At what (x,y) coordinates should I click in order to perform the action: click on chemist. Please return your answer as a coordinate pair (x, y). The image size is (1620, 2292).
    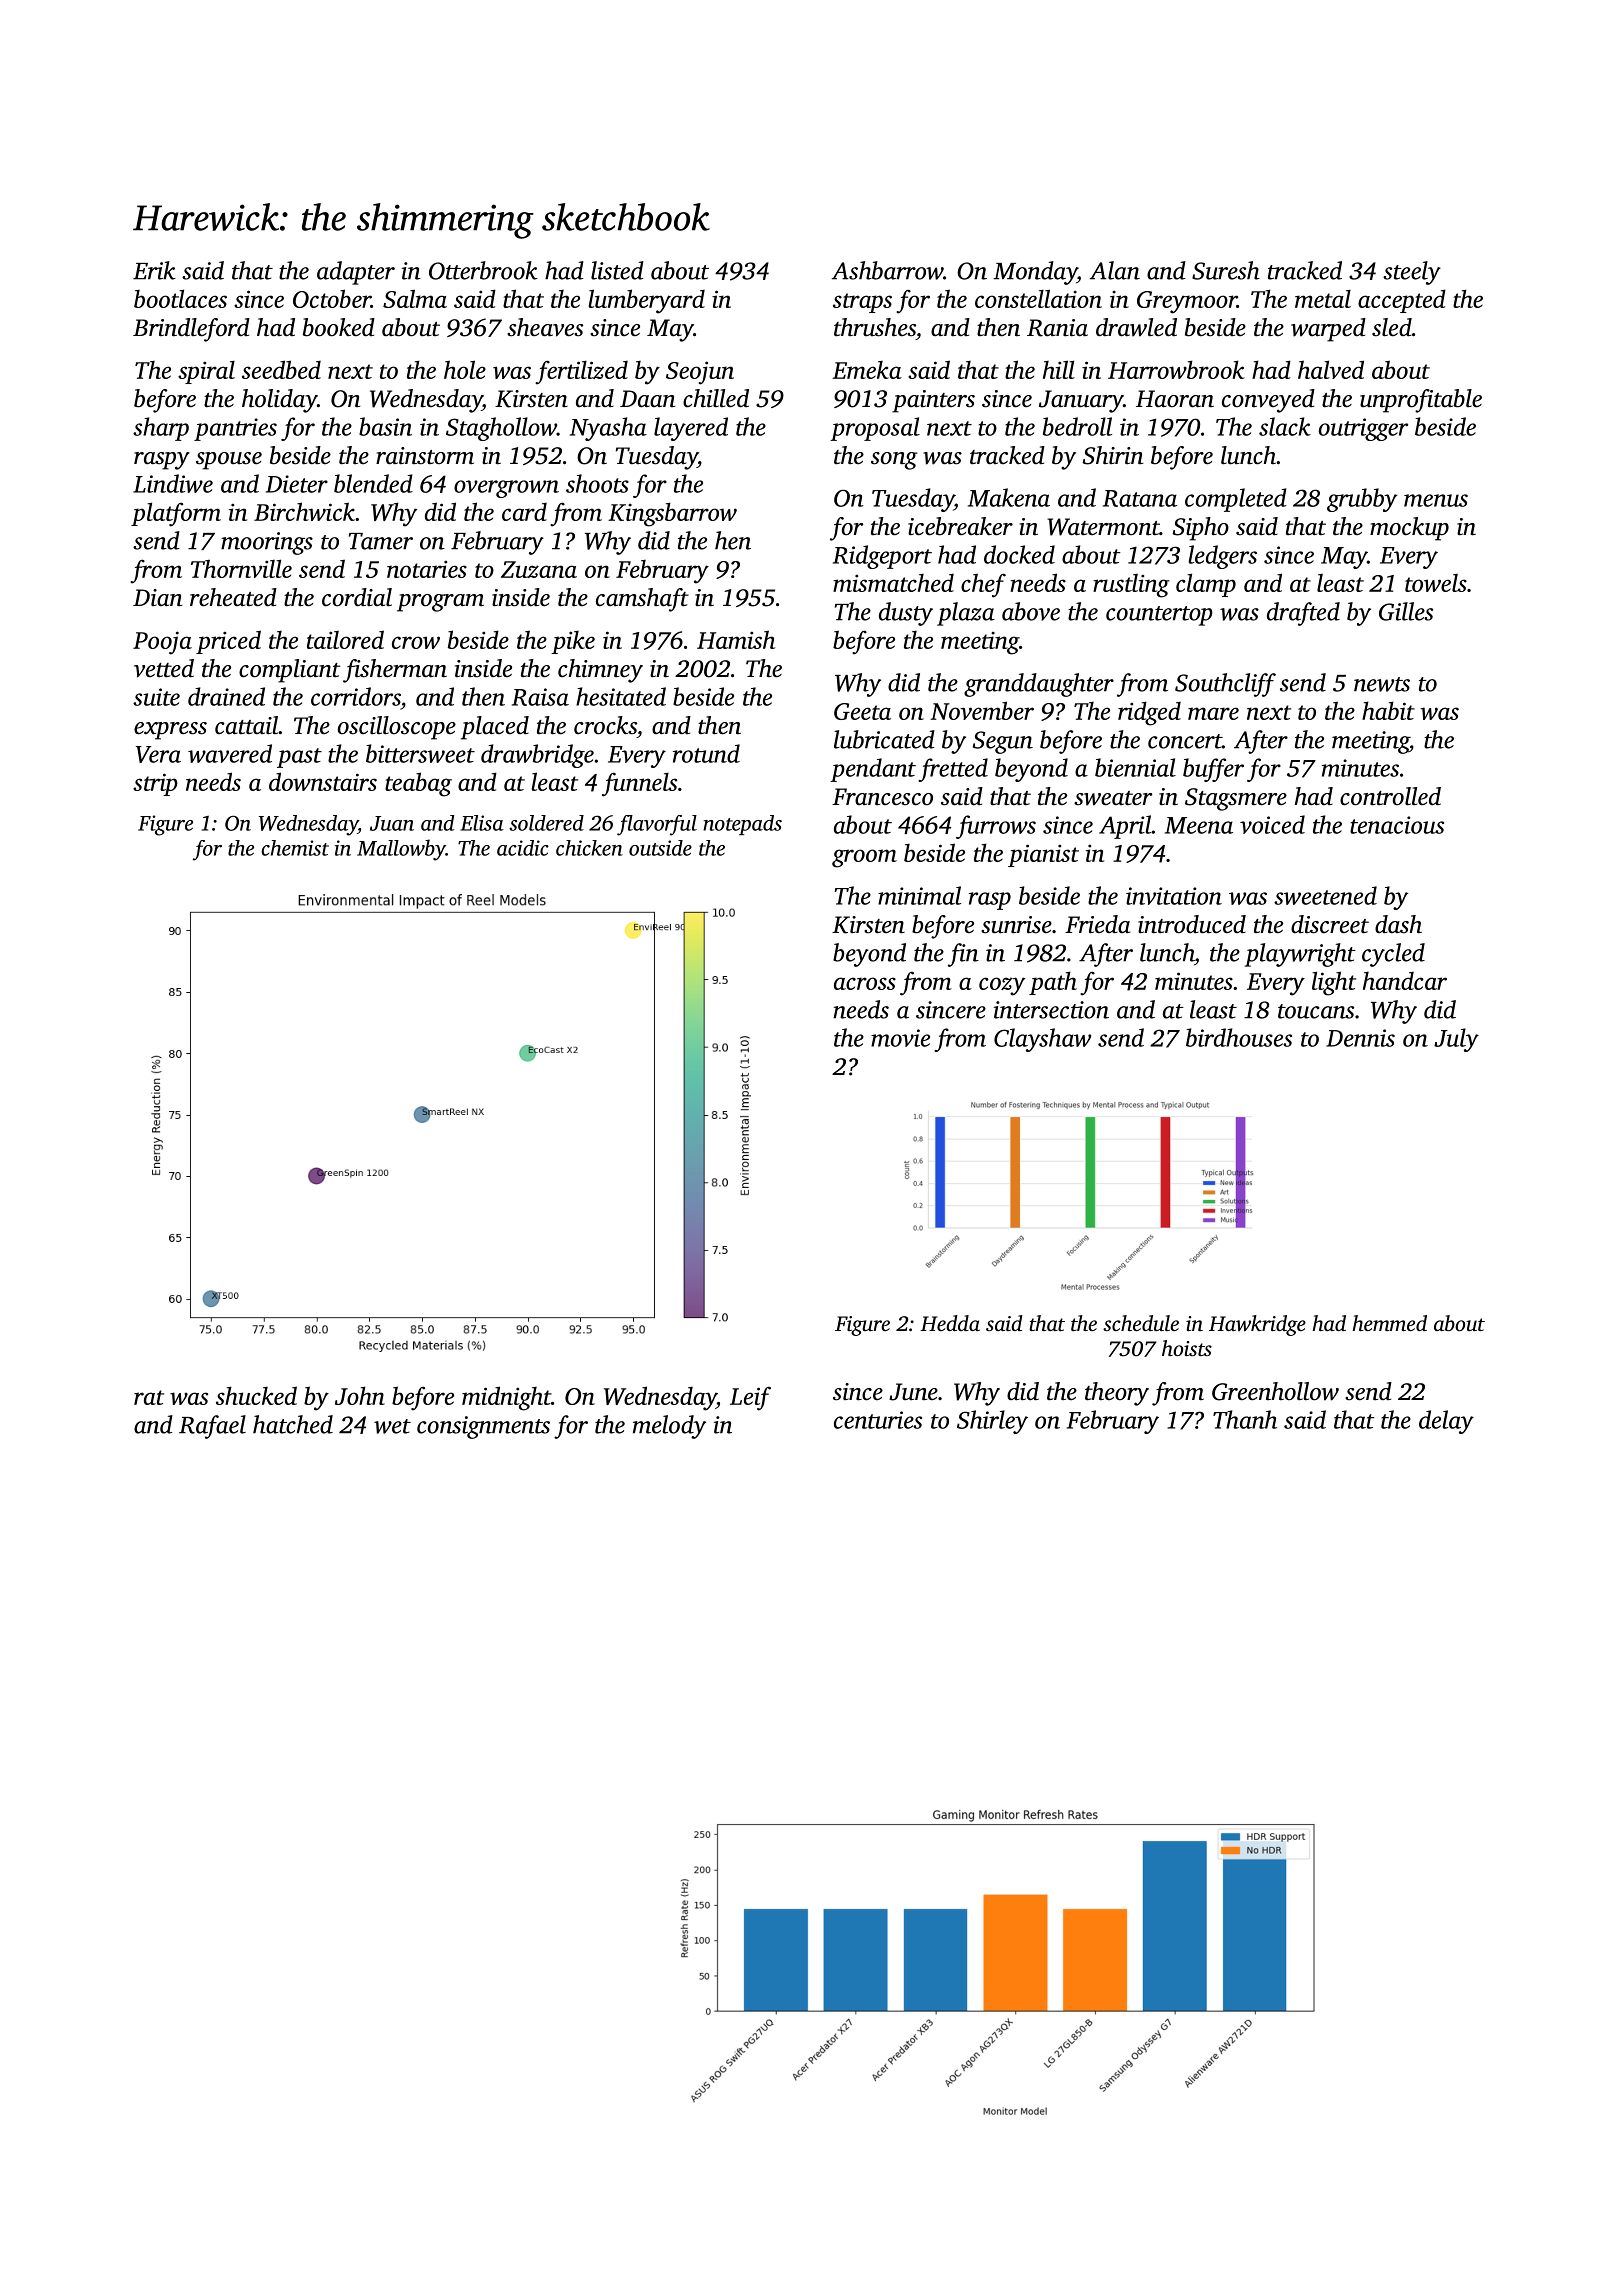
    Looking at the image, I should click on (295, 848).
